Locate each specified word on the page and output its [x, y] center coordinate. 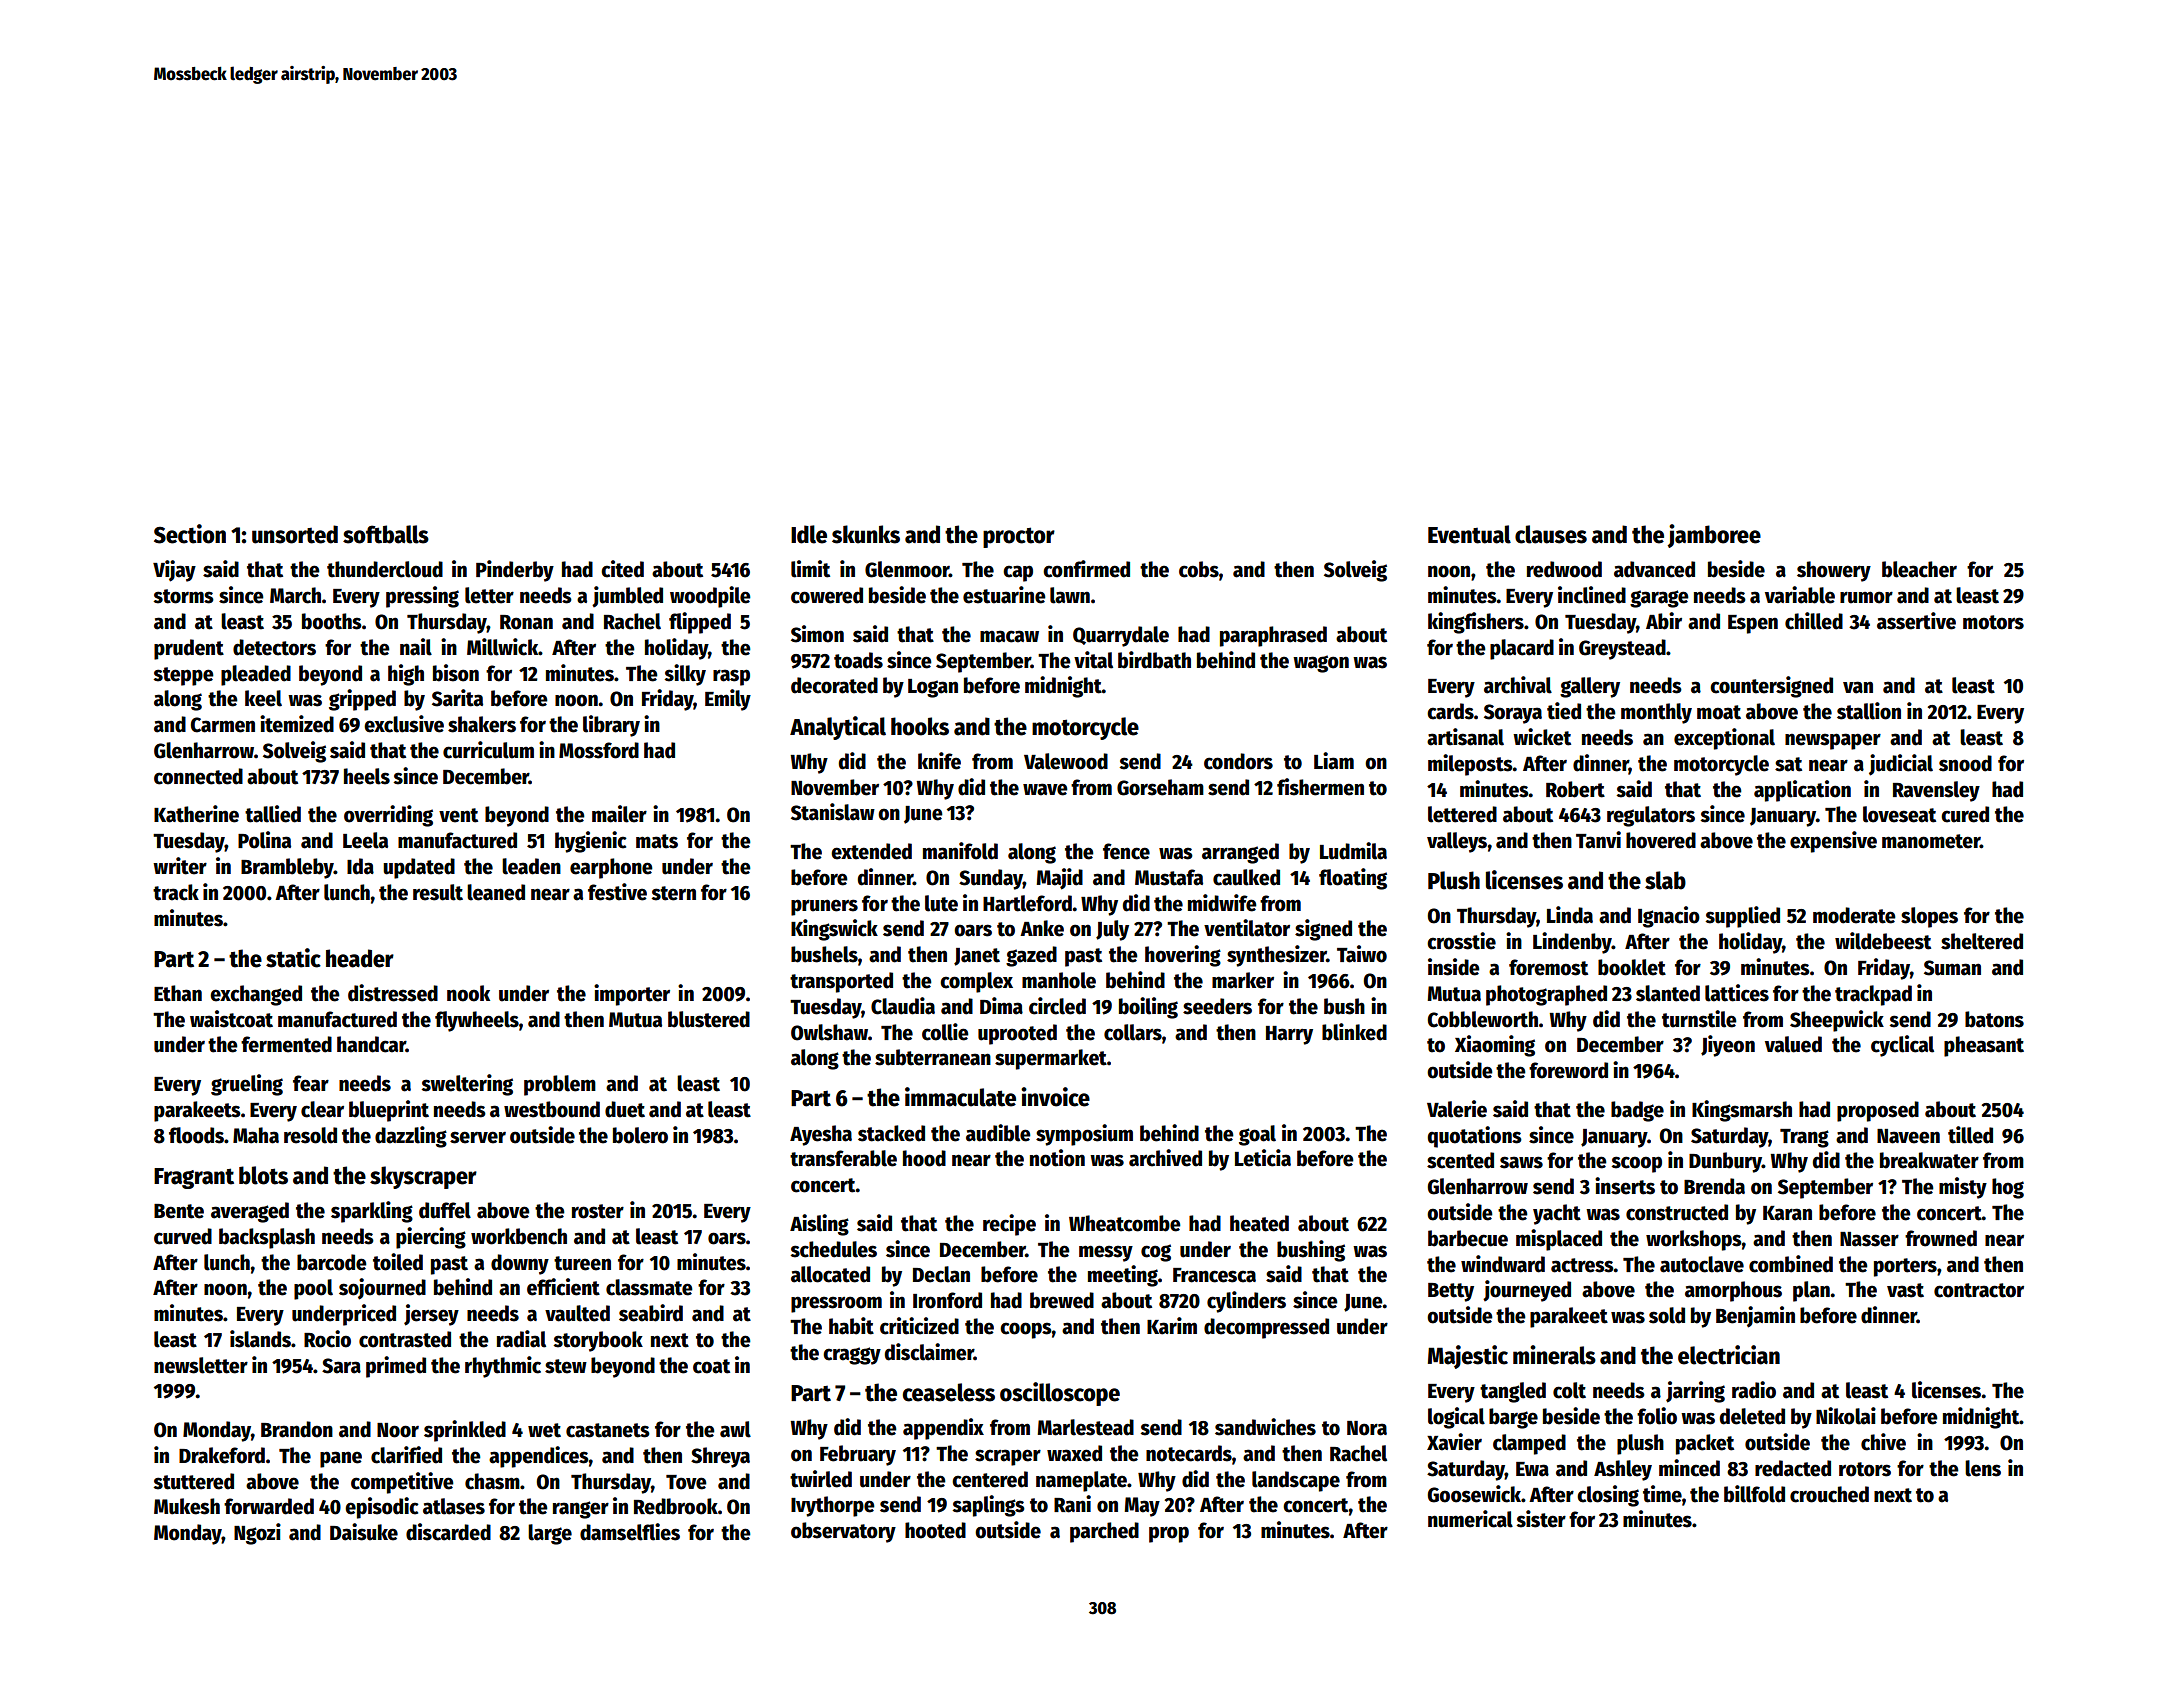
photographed [1546, 995]
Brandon [297, 1429]
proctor [1019, 537]
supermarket [1051, 1059]
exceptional [1724, 739]
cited [622, 569]
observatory [843, 1532]
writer [180, 866]
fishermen [1320, 787]
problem [560, 1085]
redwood [1564, 569]
